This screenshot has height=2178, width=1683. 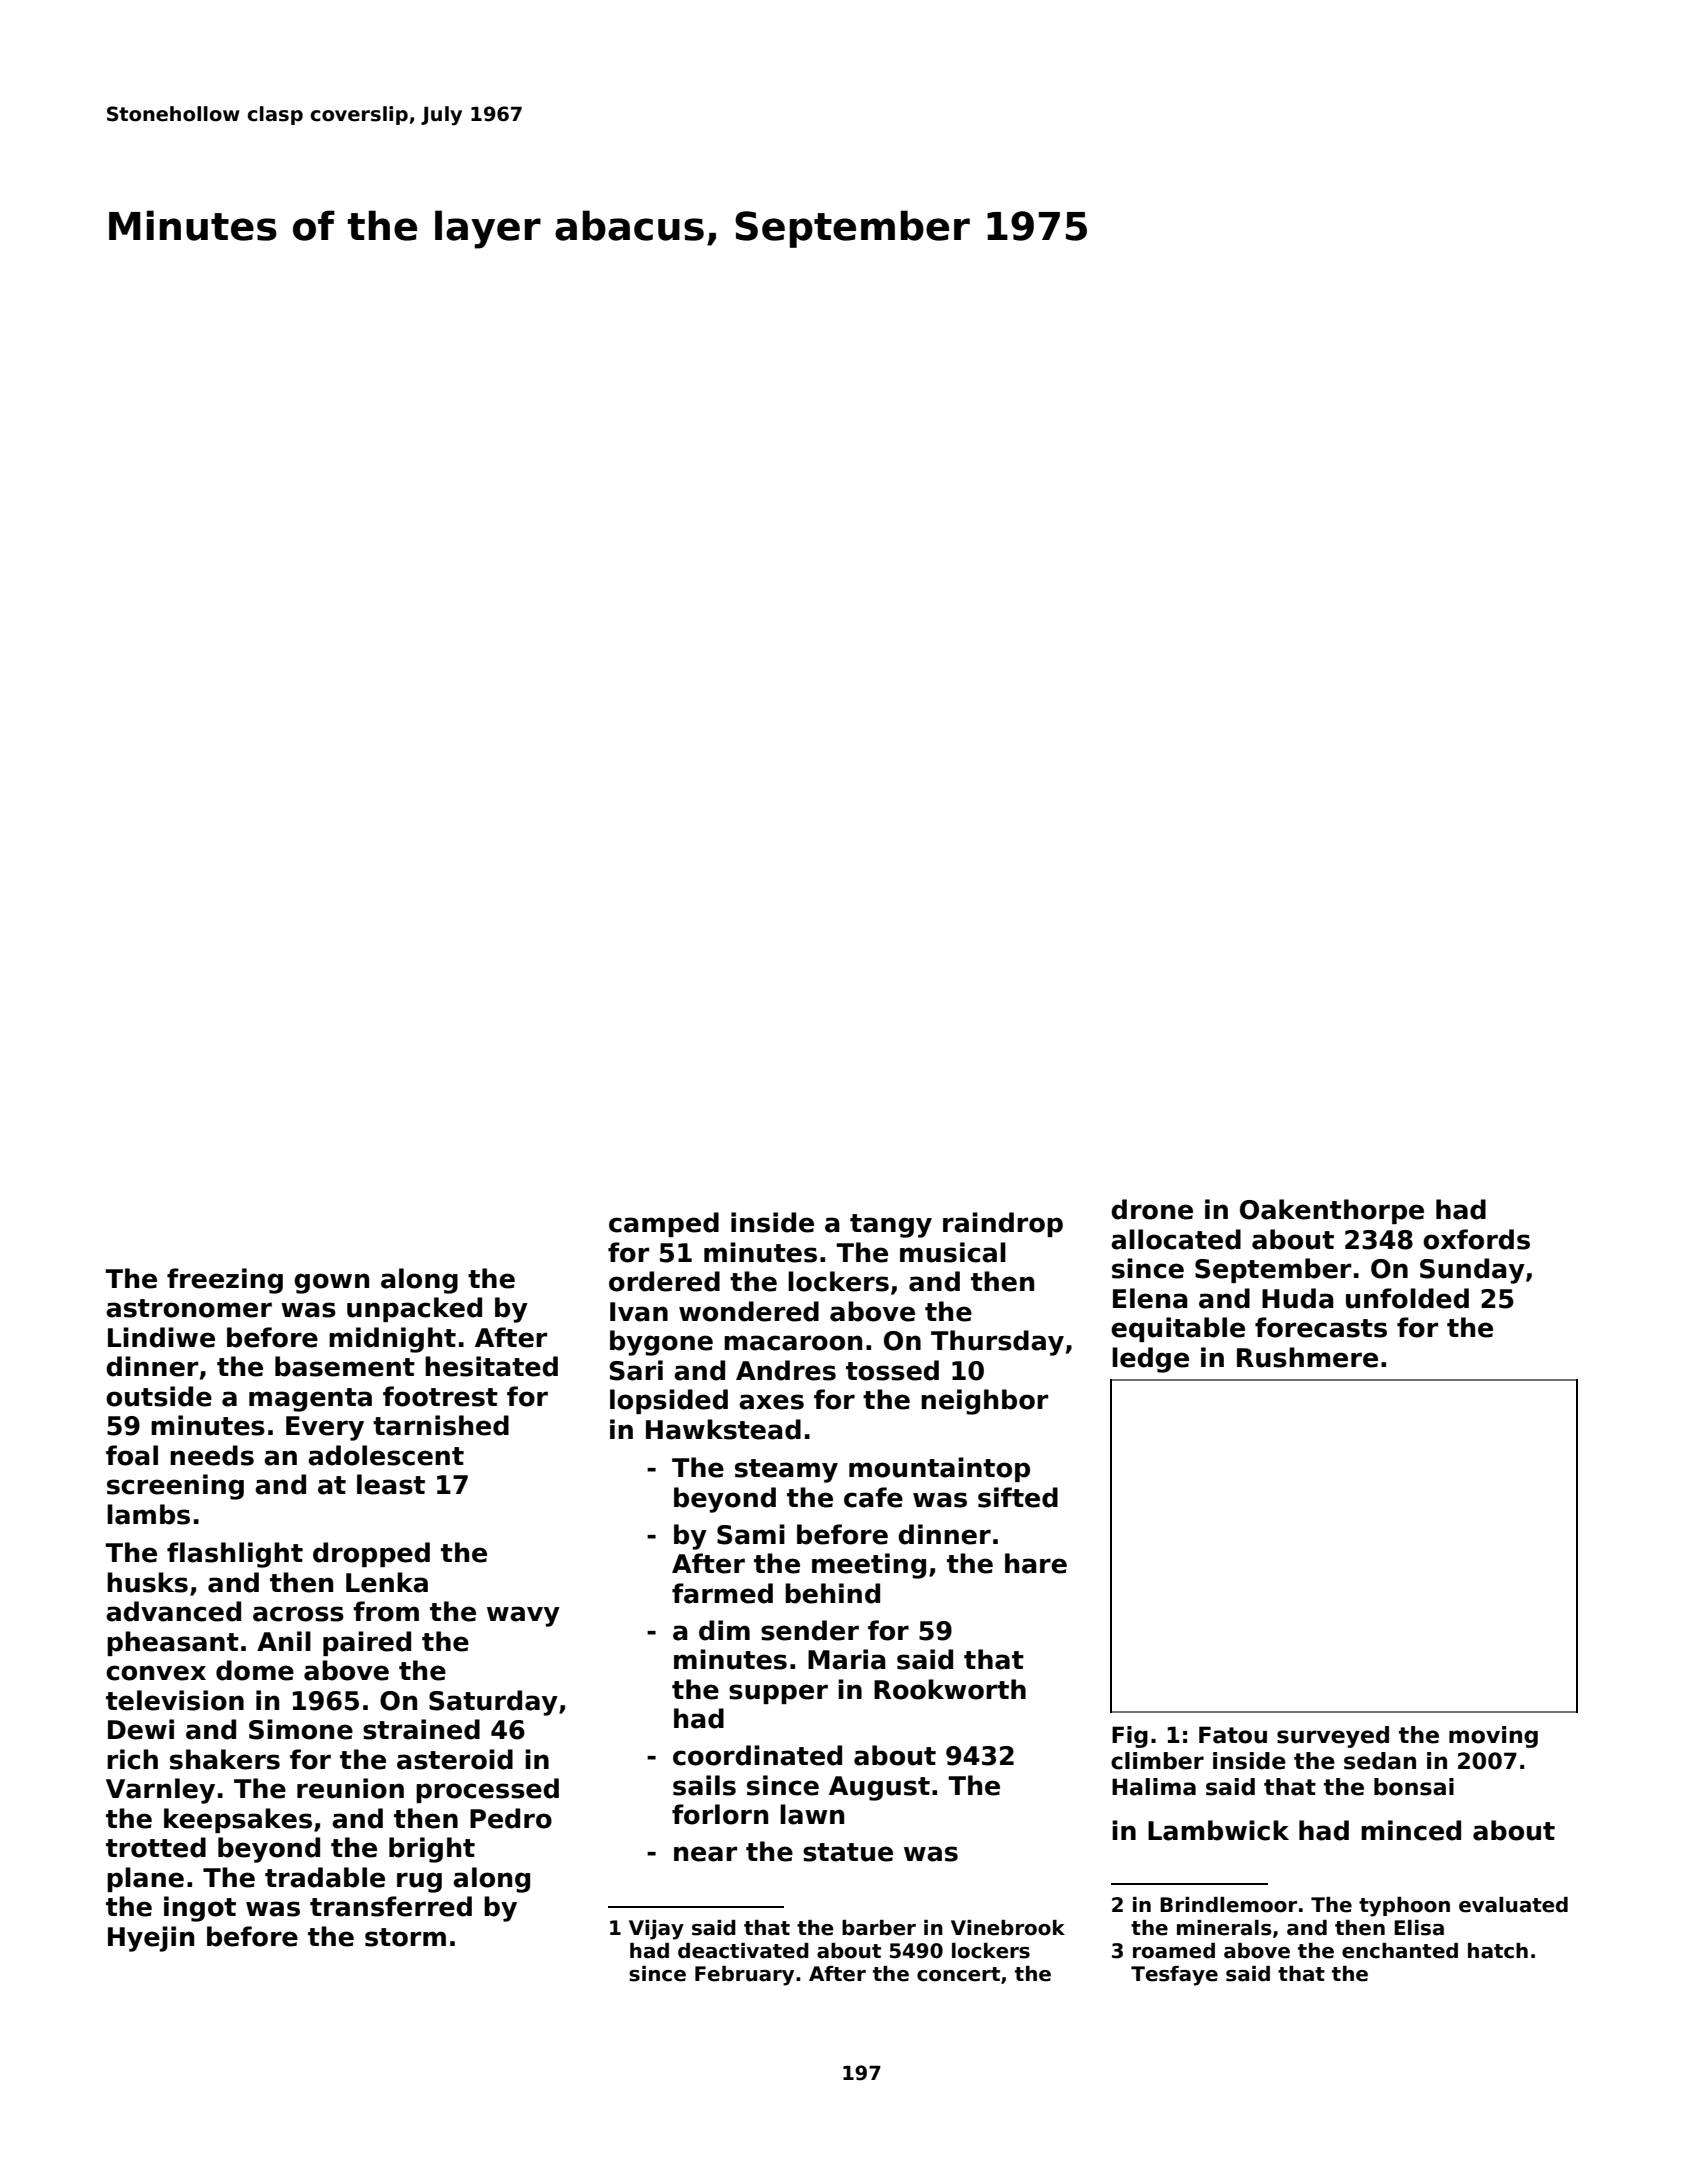 What do you see at coordinates (225, 1281) in the screenshot?
I see `freezing` at bounding box center [225, 1281].
